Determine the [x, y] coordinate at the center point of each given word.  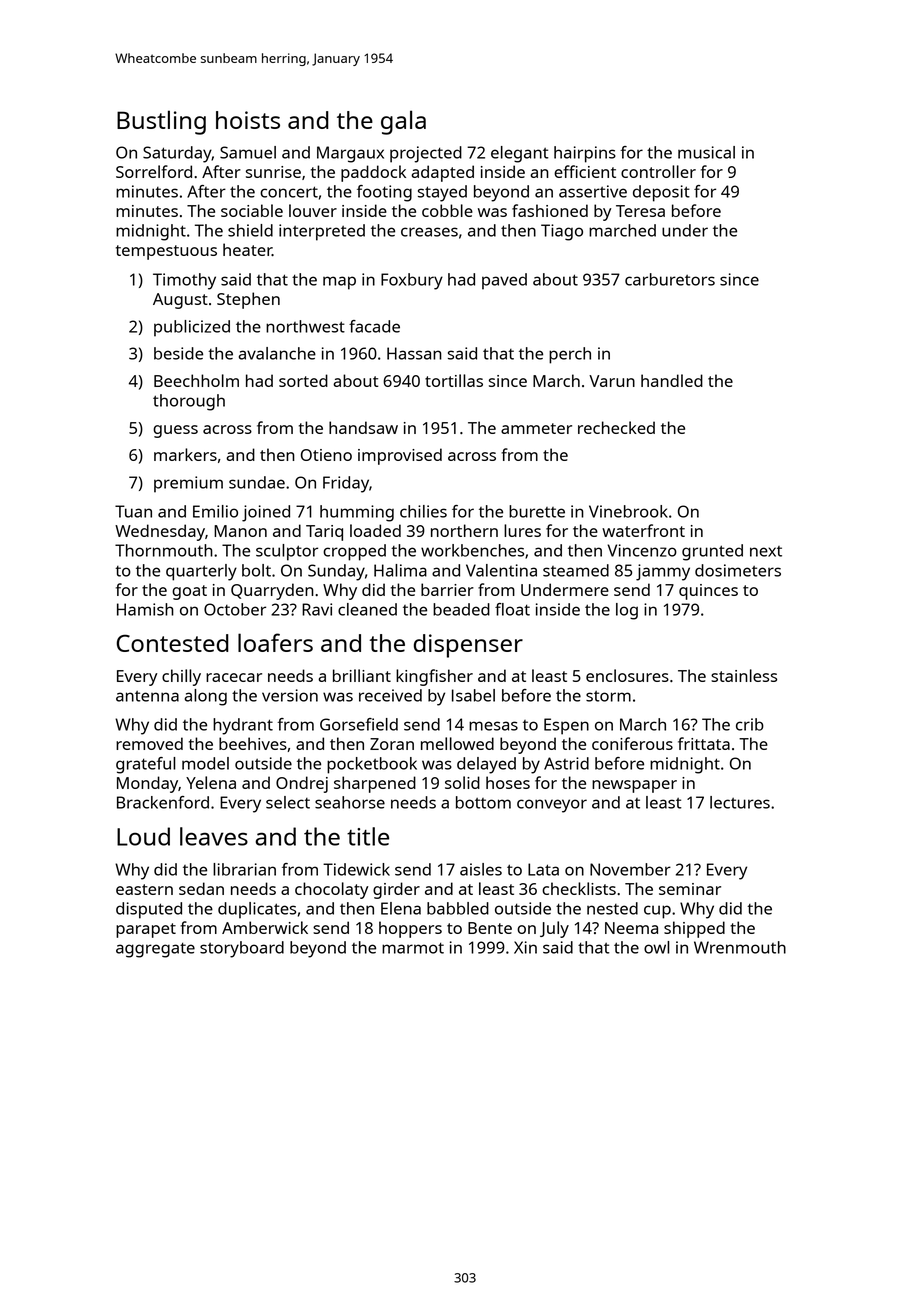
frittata [704, 743]
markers [185, 454]
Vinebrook [628, 511]
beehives [253, 743]
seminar [690, 889]
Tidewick [356, 869]
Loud [143, 836]
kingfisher [434, 677]
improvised [400, 456]
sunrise [273, 172]
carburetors [670, 279]
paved [504, 281]
